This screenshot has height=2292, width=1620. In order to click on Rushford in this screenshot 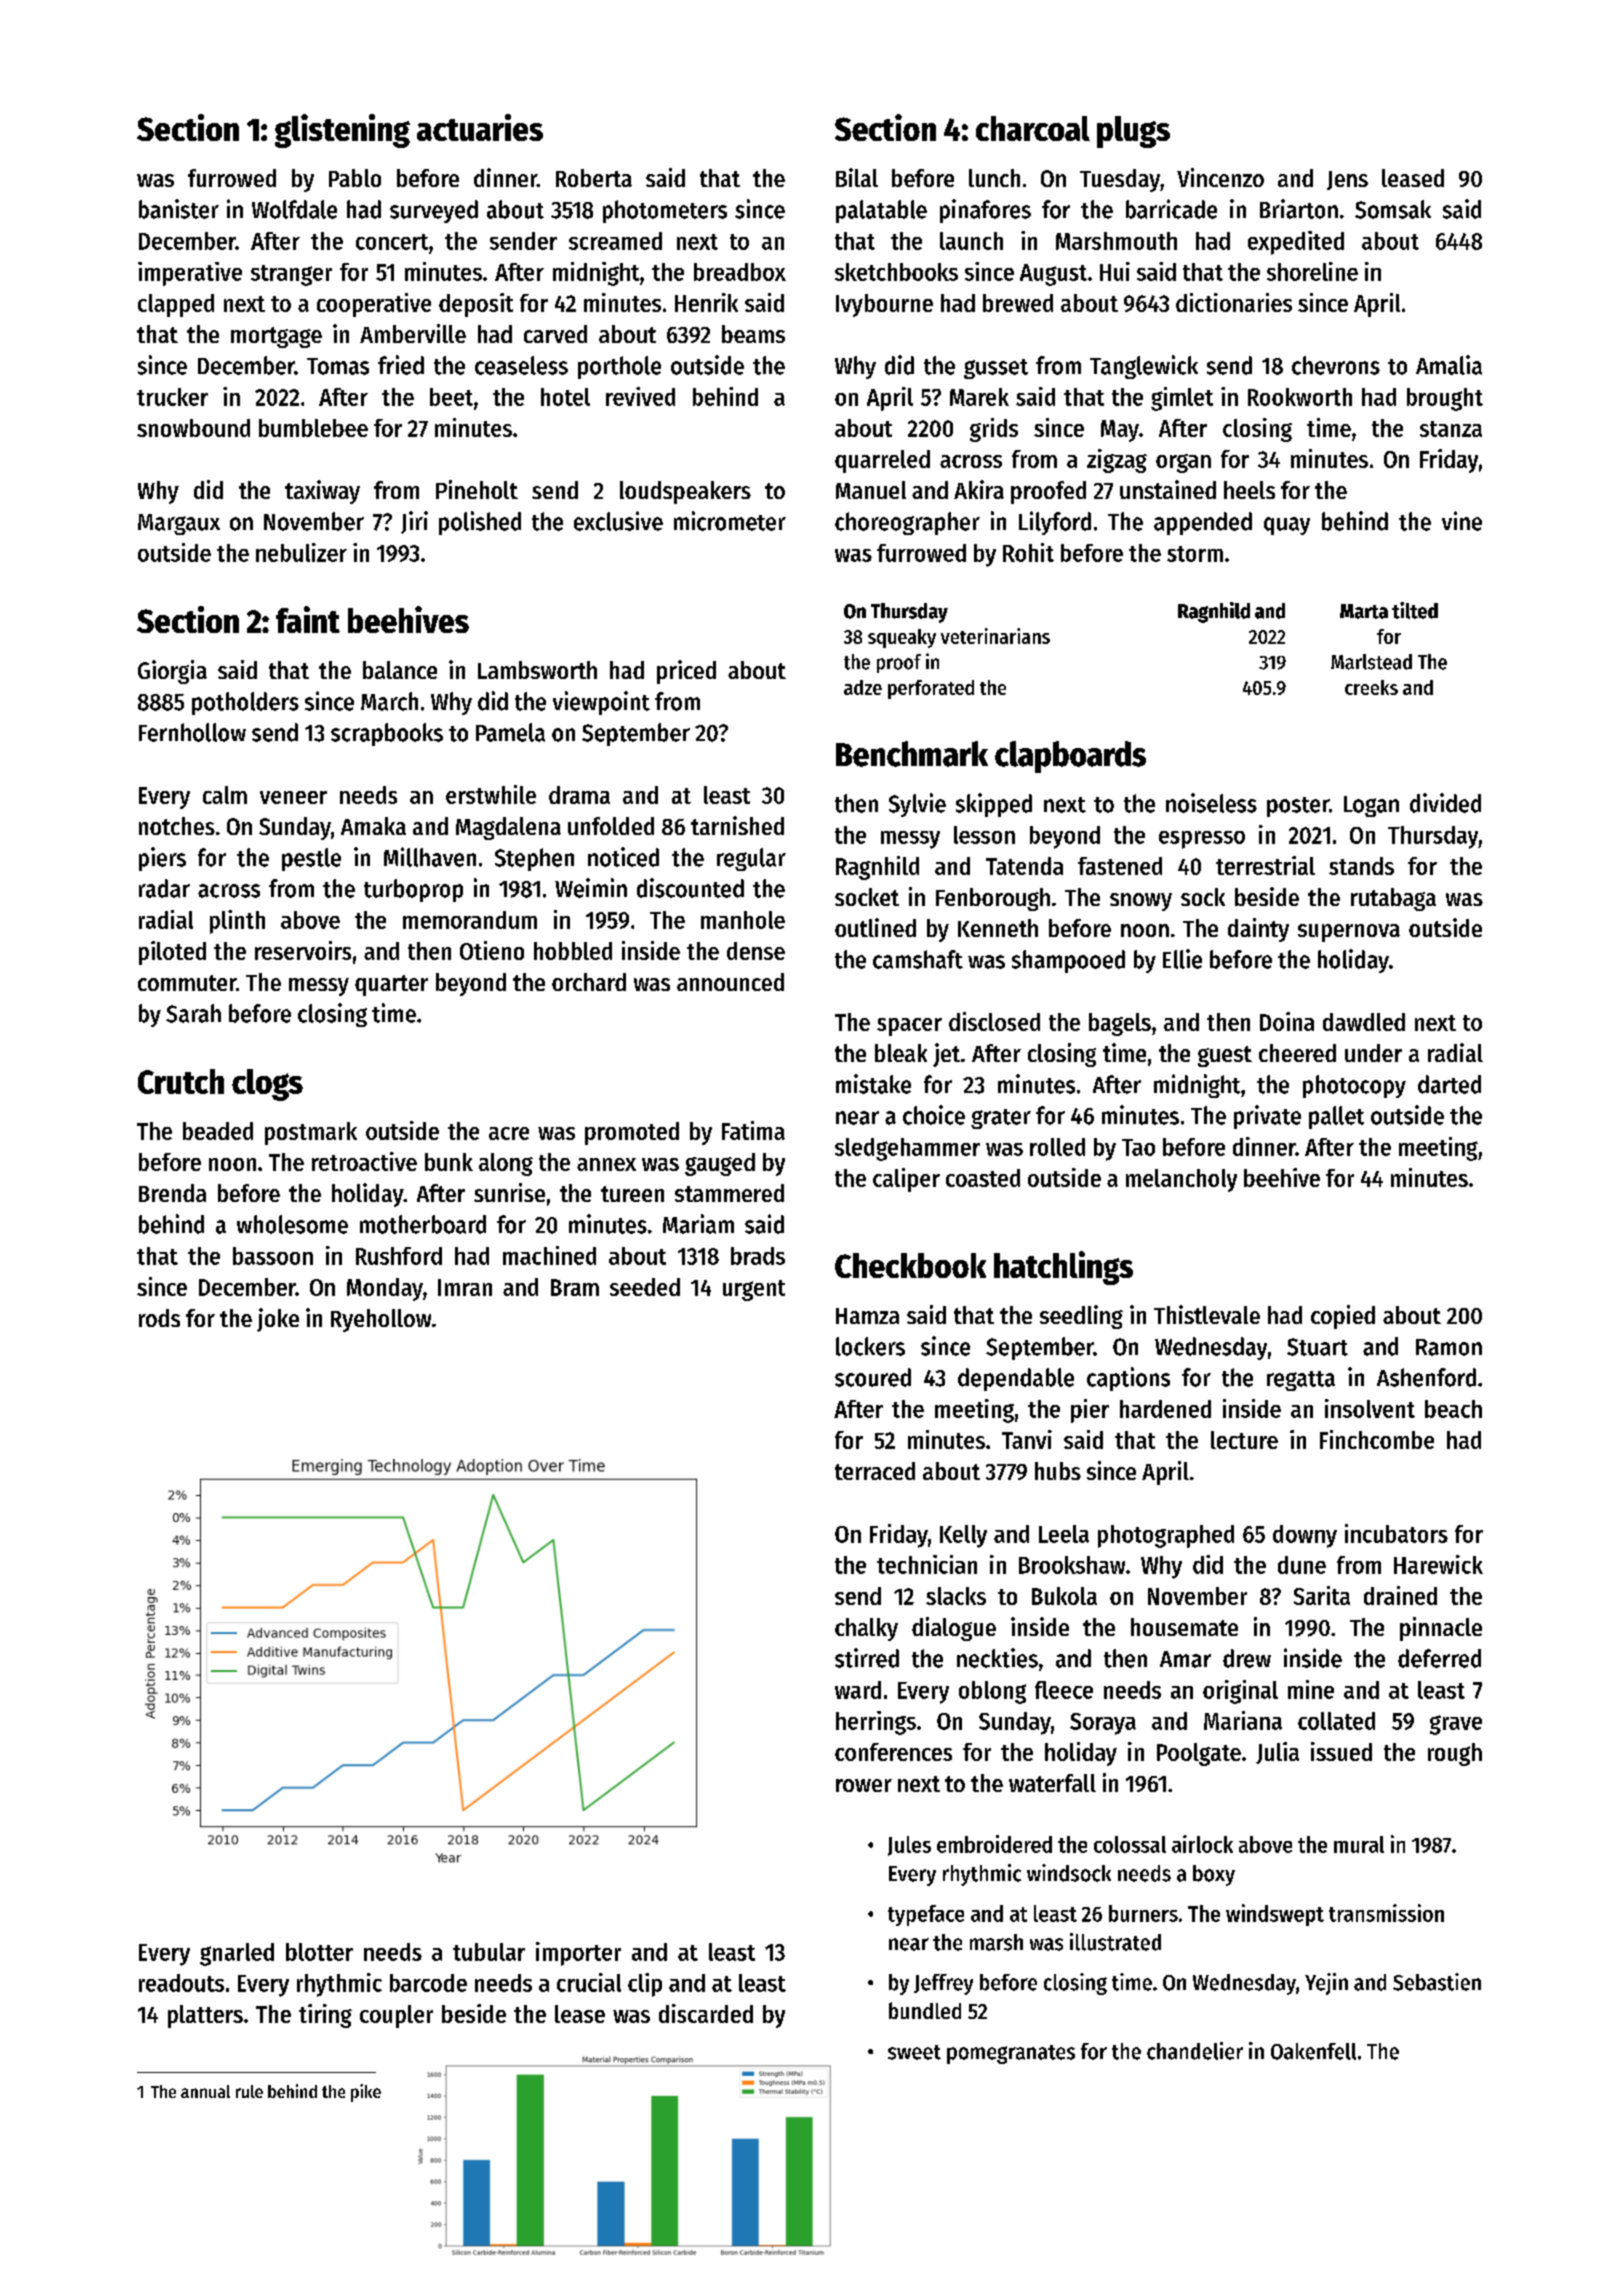, I will do `click(399, 1256)`.
